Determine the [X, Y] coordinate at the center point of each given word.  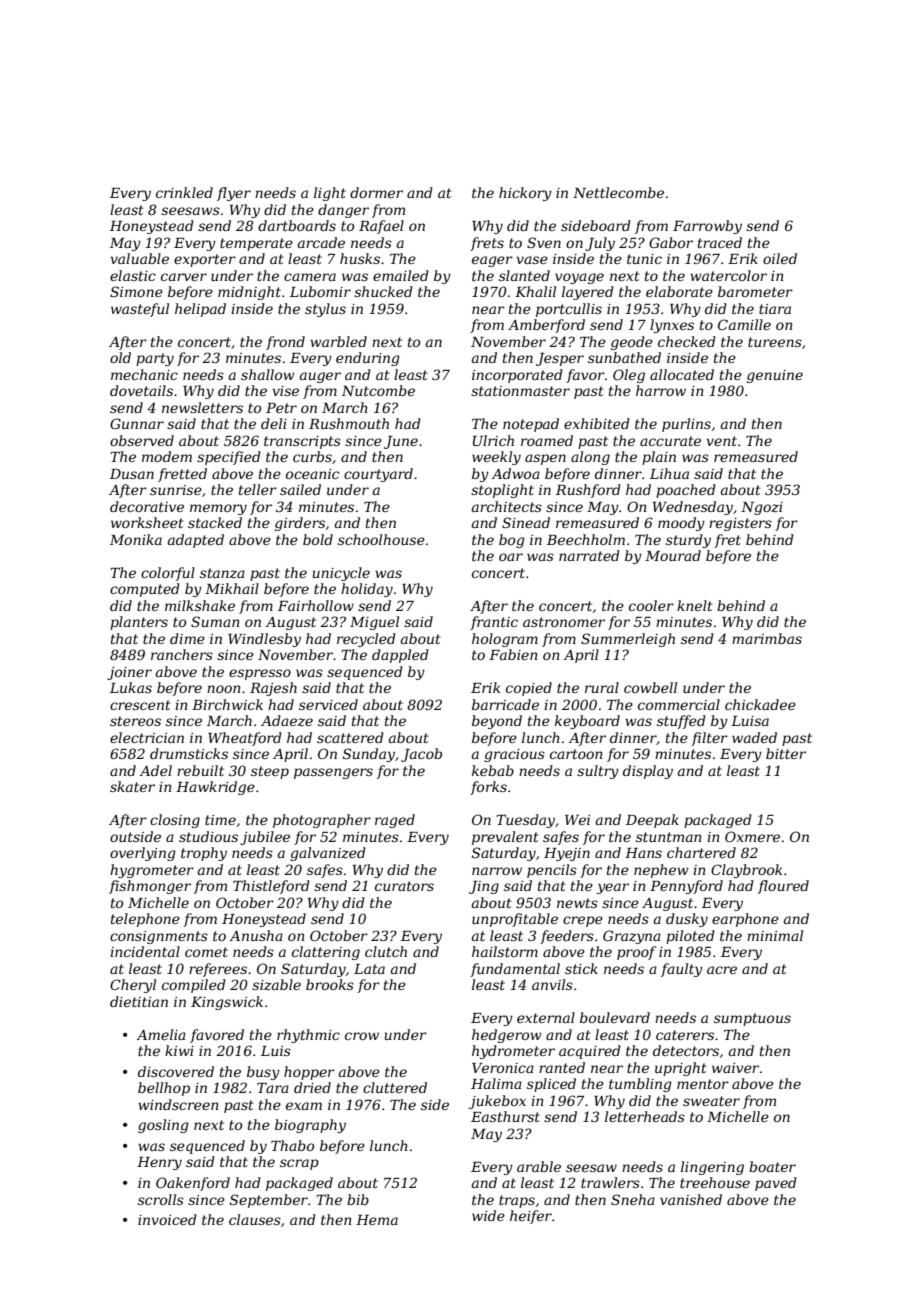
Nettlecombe [618, 192]
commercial [679, 704]
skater [132, 786]
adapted [196, 541]
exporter [205, 260]
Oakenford [193, 1184]
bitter [786, 753]
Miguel [374, 623]
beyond [497, 722]
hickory [525, 194]
